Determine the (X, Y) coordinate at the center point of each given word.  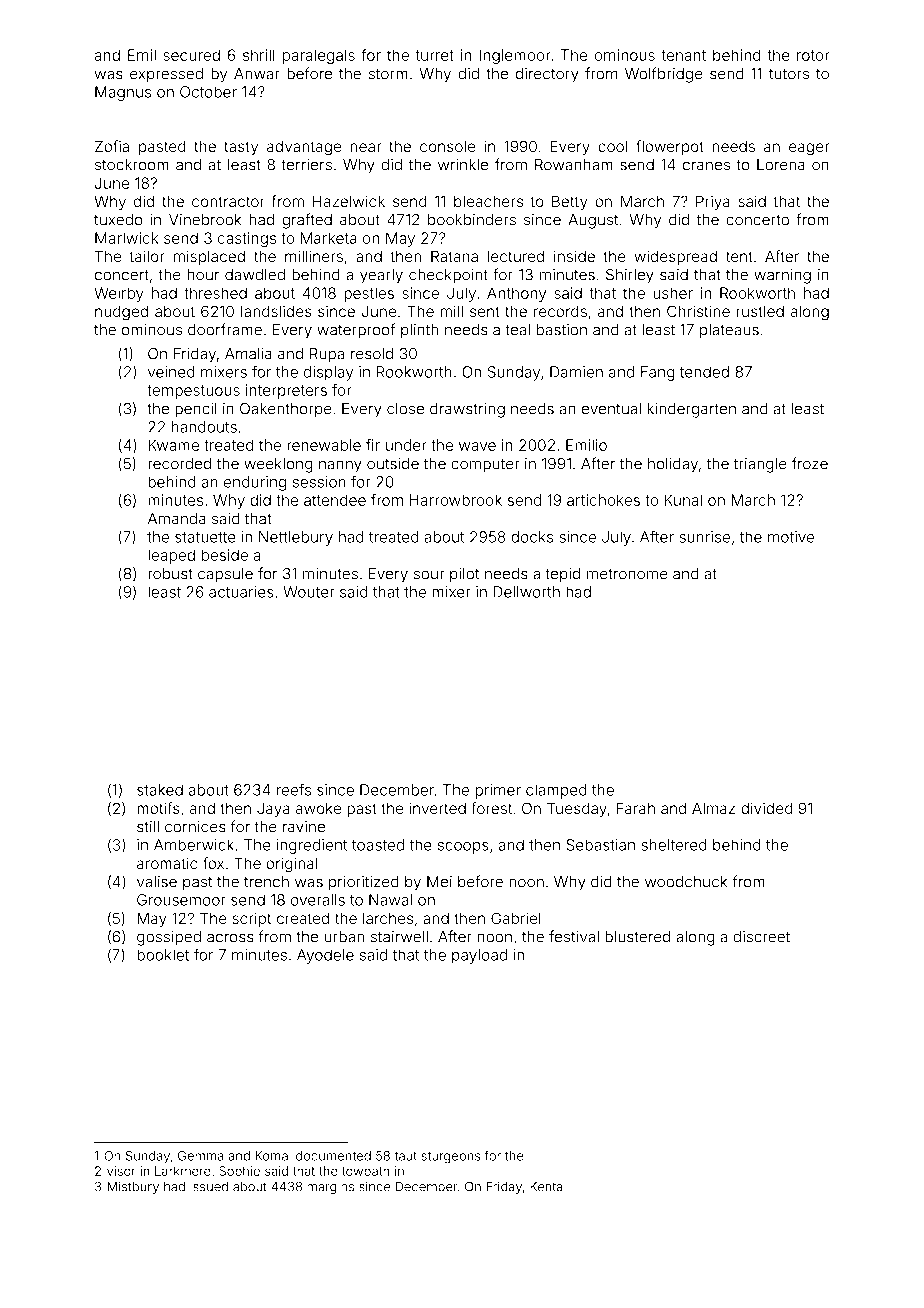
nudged (121, 313)
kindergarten (691, 410)
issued (209, 1187)
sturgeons (451, 1158)
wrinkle (463, 165)
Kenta (546, 1187)
